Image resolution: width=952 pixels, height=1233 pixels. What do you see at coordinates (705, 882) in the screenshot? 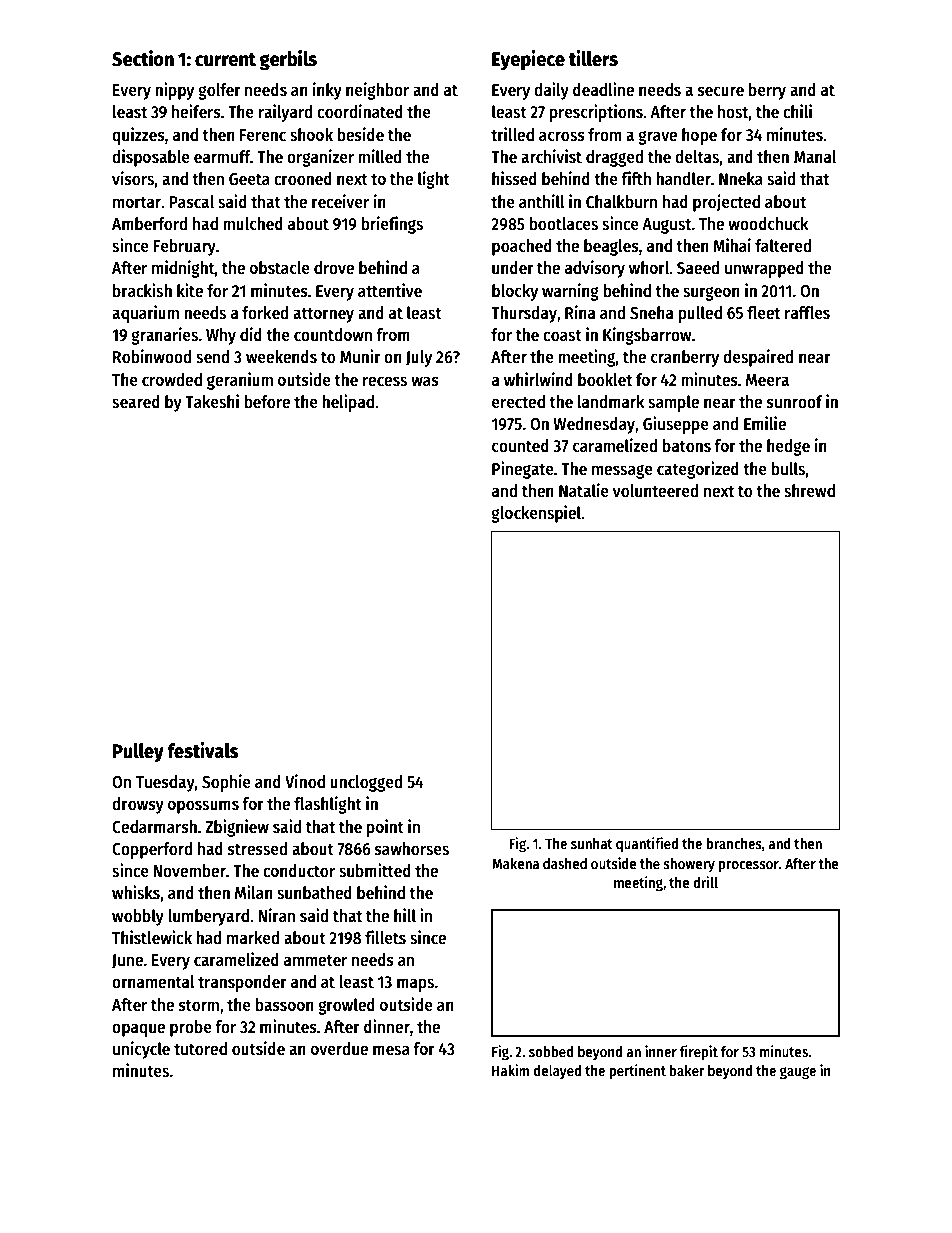
I see `drill` at bounding box center [705, 882].
